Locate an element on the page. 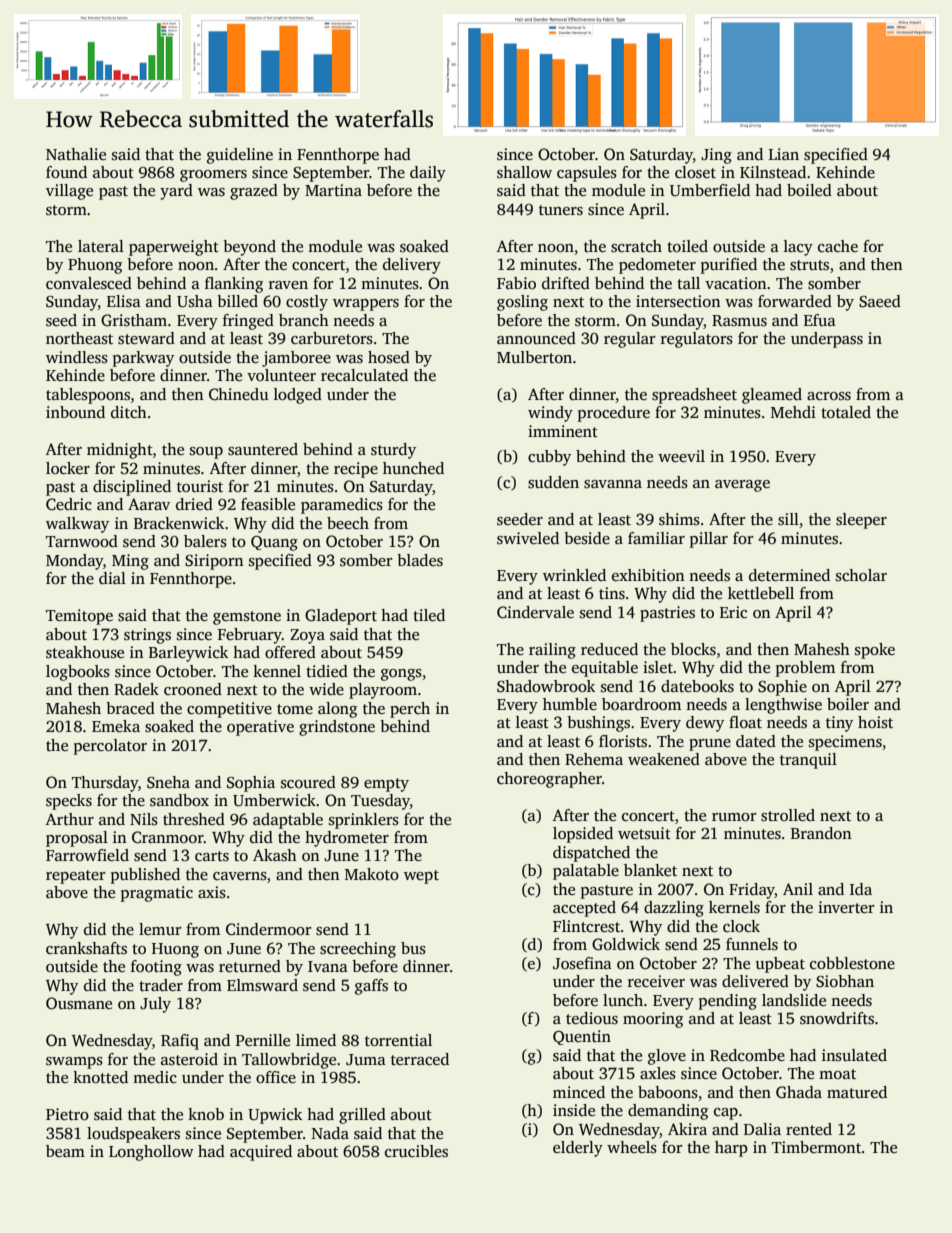 Image resolution: width=952 pixels, height=1233 pixels. blocks is located at coordinates (693, 649).
